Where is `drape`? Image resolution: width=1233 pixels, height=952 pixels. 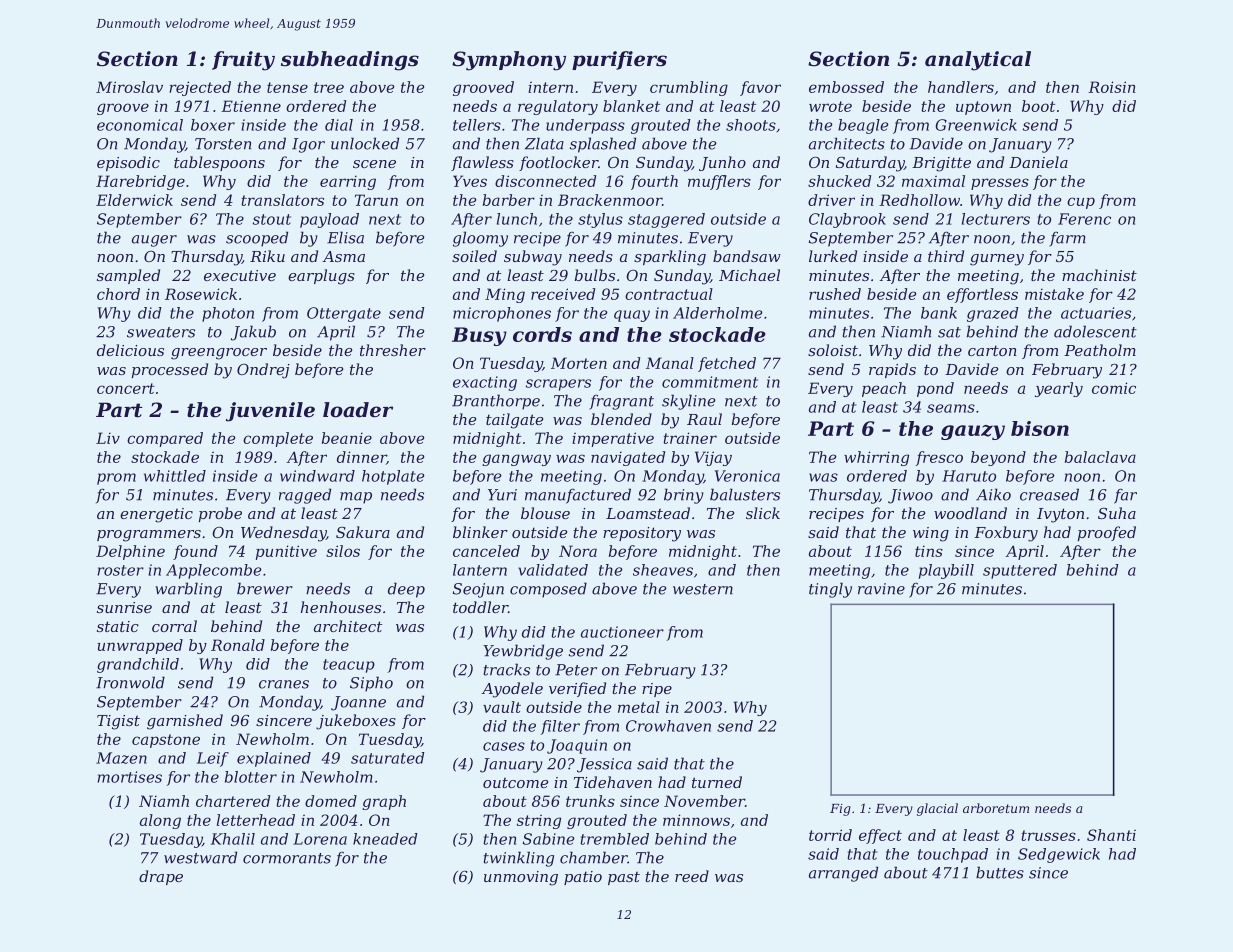 drape is located at coordinates (161, 877).
